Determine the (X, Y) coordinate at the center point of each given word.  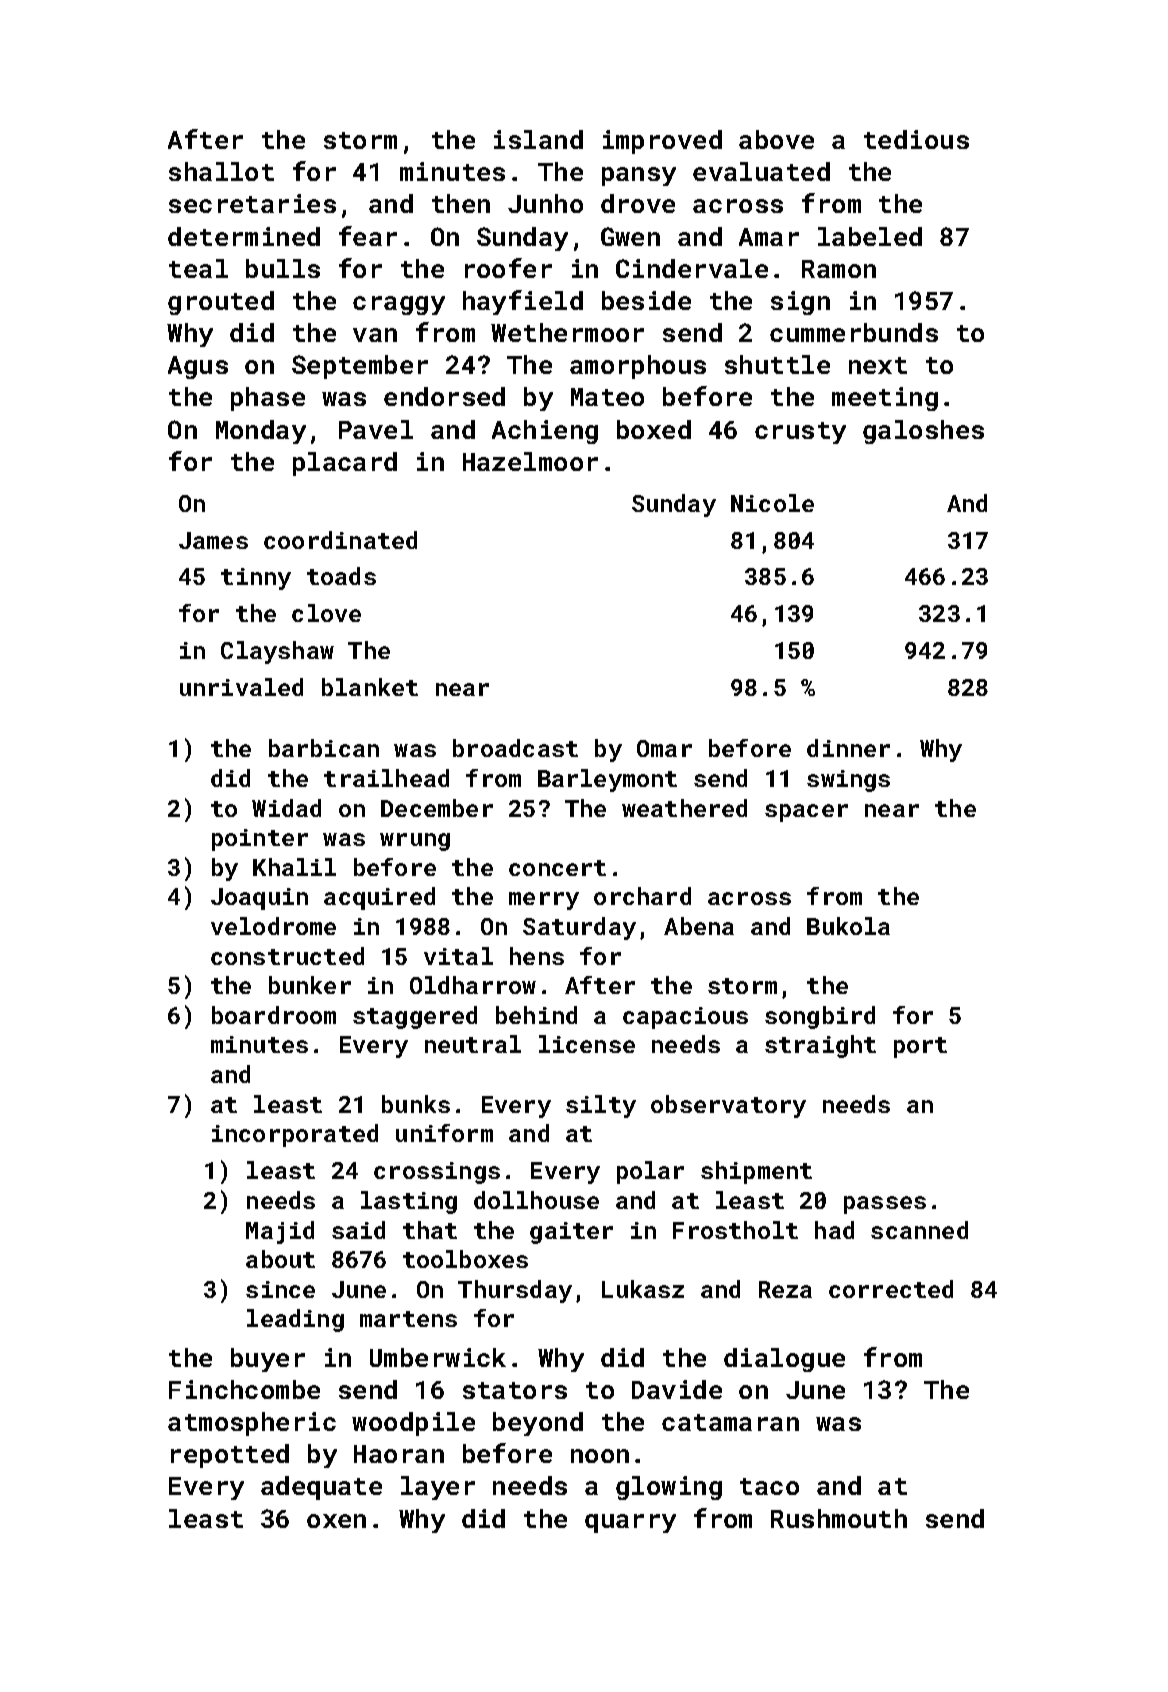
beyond (538, 1424)
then (461, 203)
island (538, 139)
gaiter (571, 1233)
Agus (198, 367)
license (587, 1044)
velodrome (273, 926)
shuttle (777, 364)
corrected (891, 1289)
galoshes (923, 432)
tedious (916, 139)
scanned (919, 1230)
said (358, 1230)
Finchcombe (244, 1389)
